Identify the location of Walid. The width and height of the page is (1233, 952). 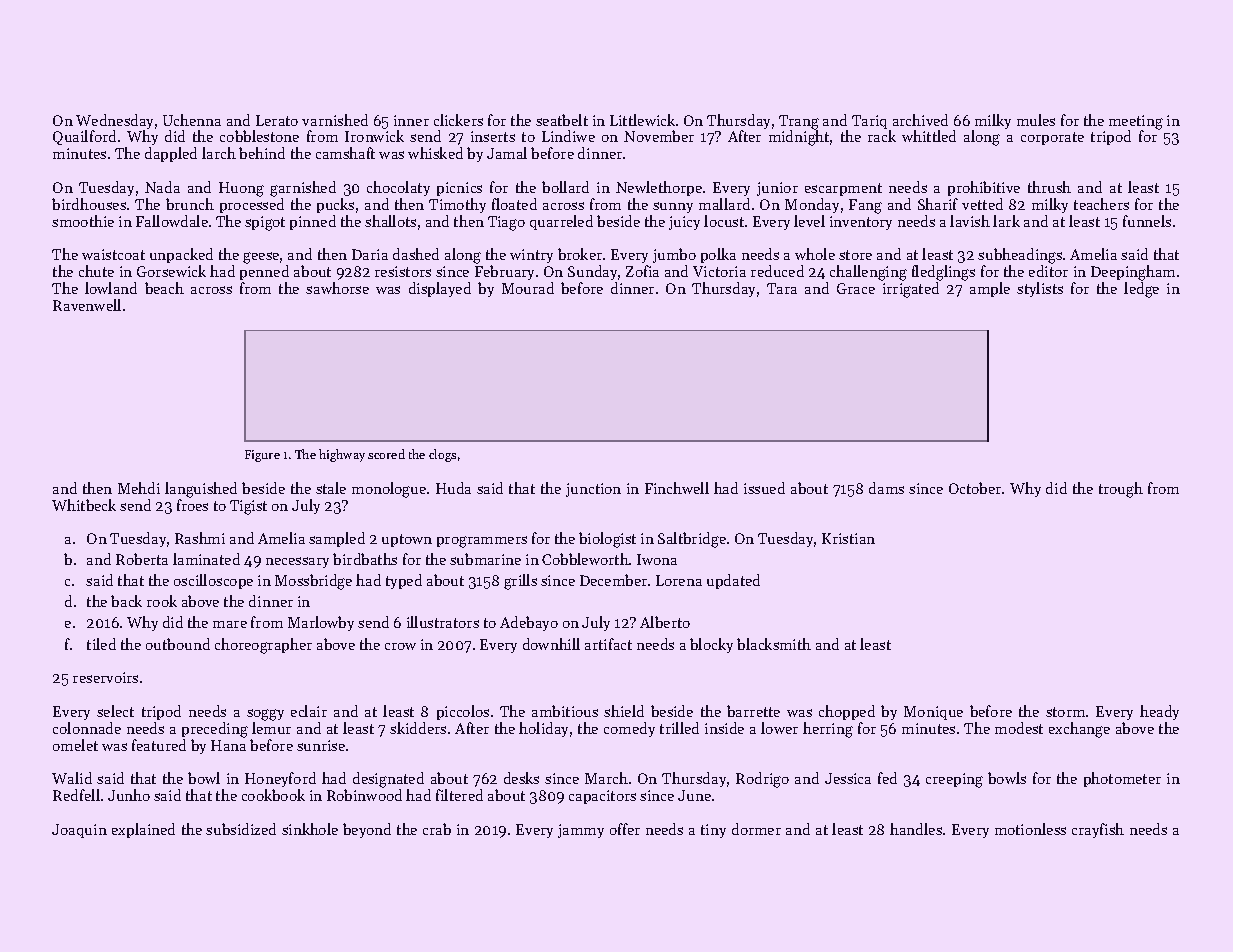
(72, 778).
